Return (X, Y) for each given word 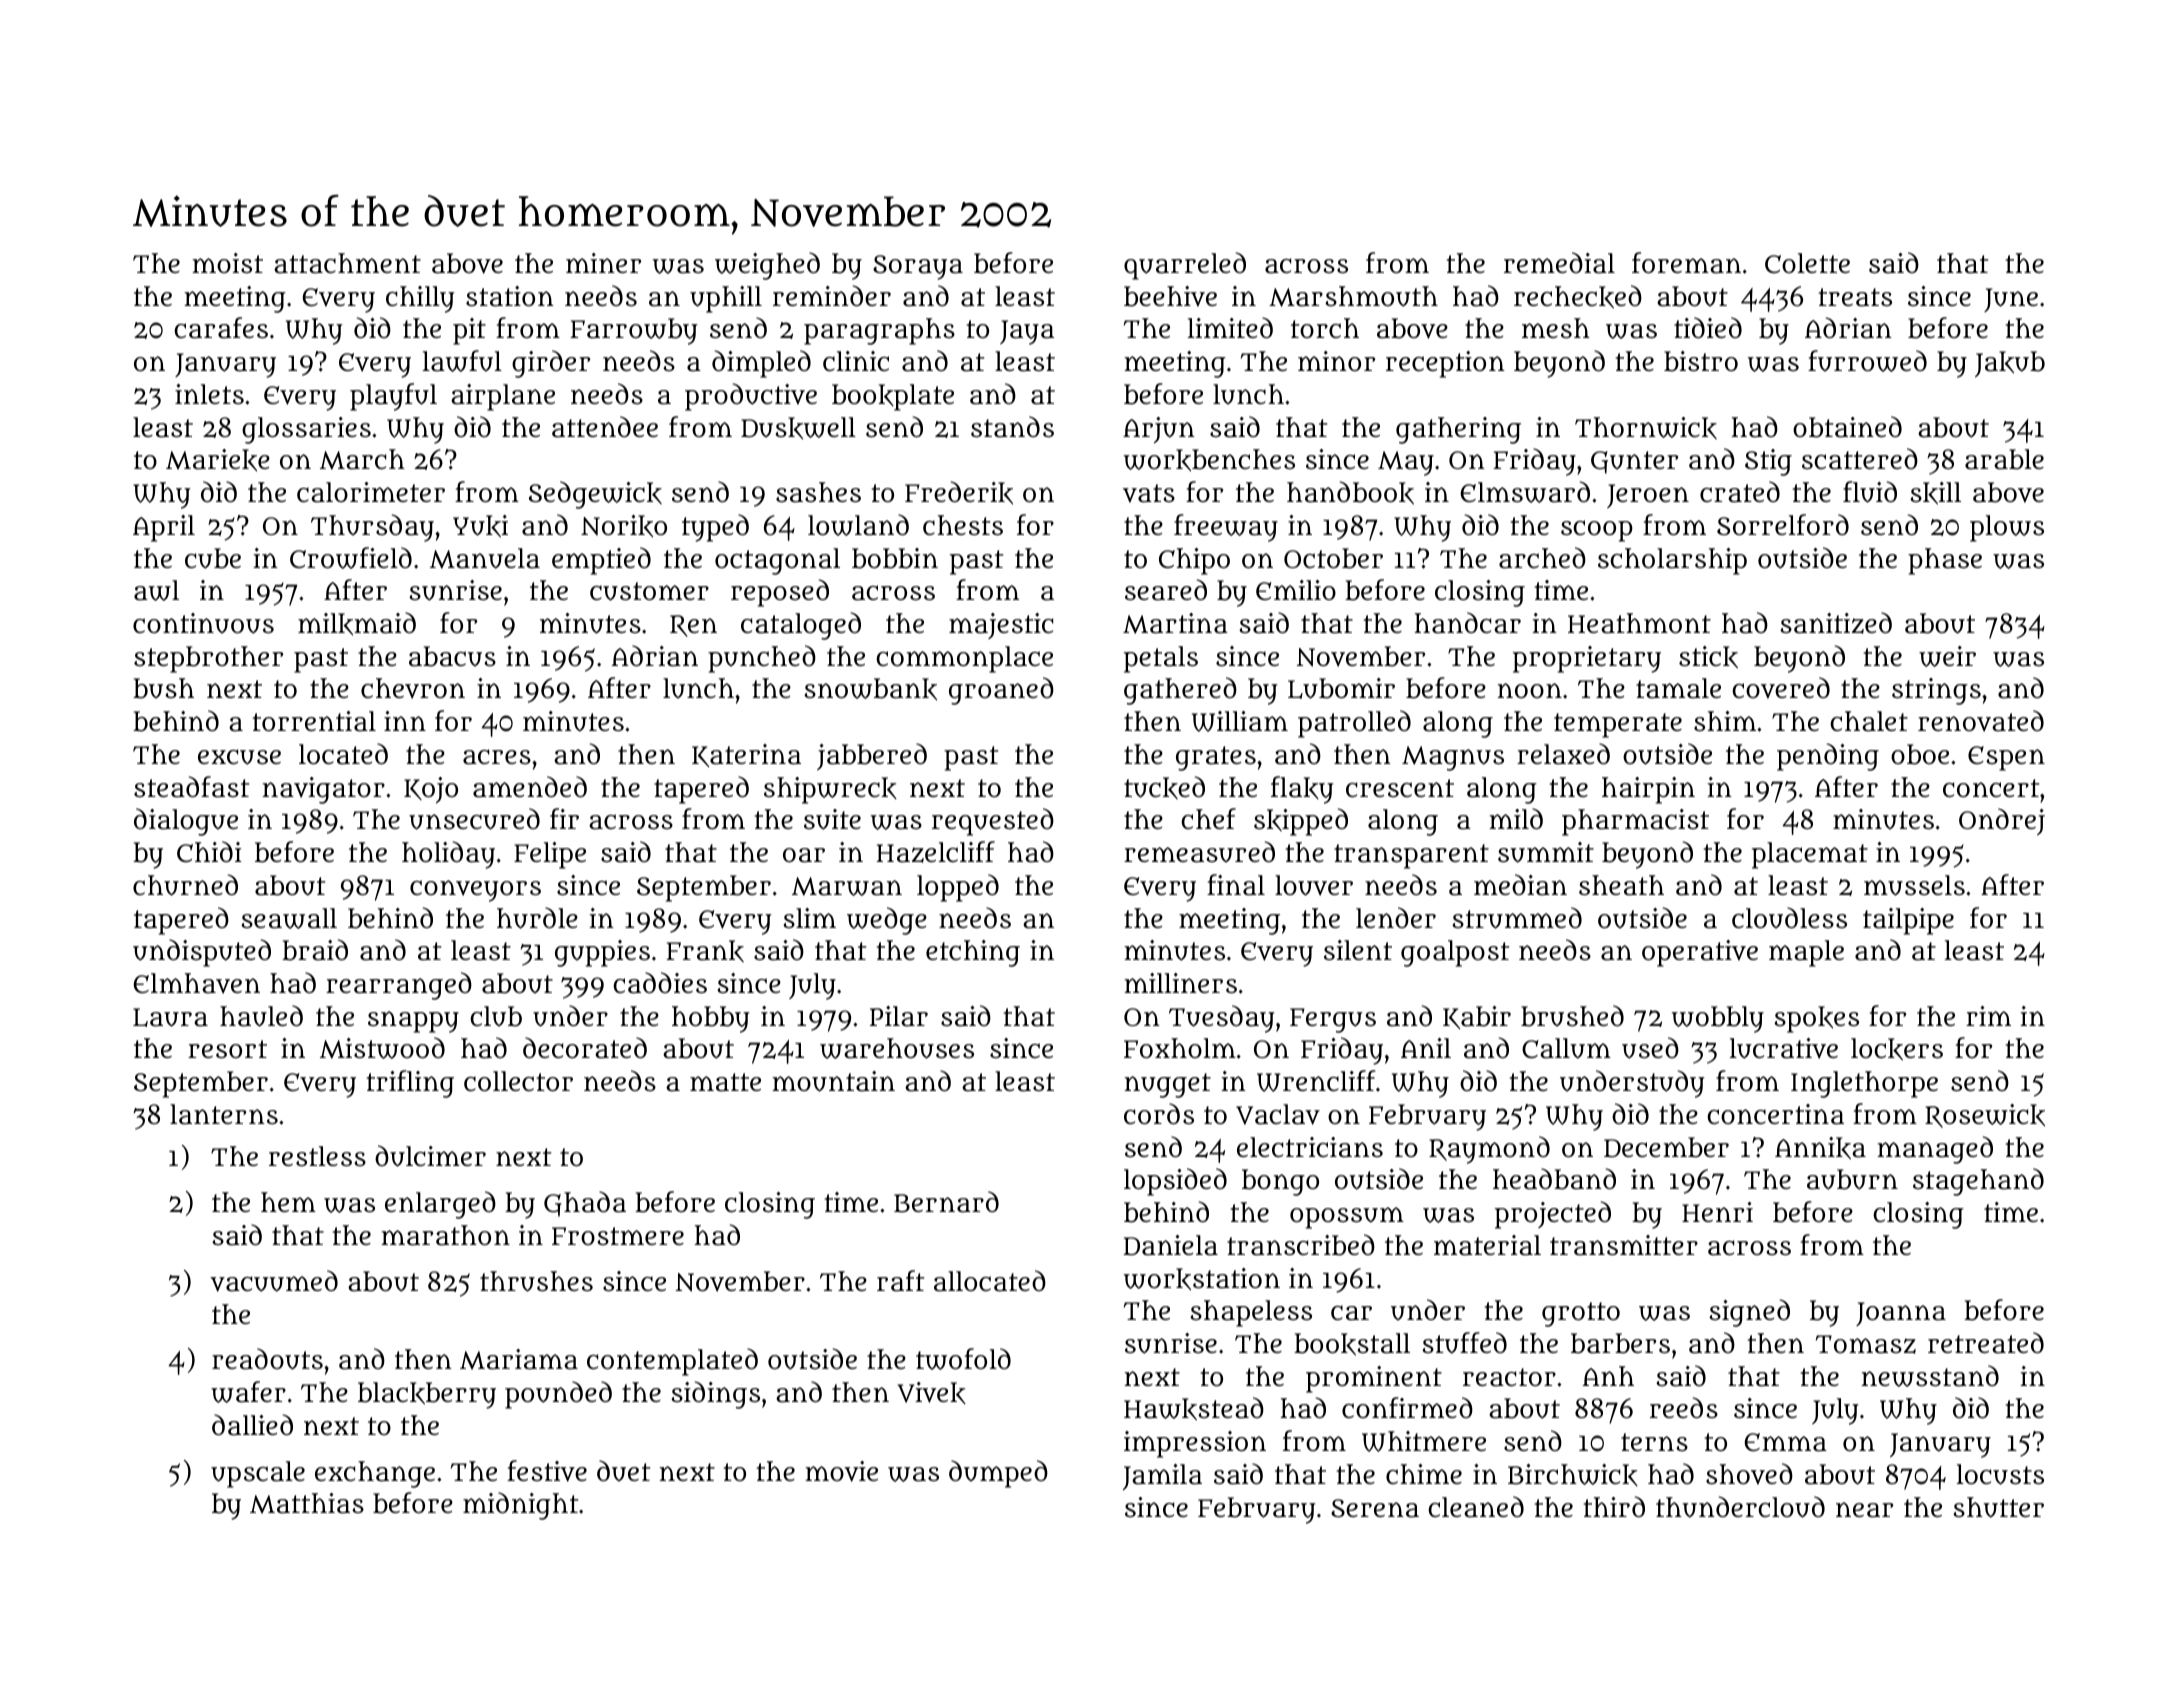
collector (518, 1081)
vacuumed (274, 1281)
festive (547, 1471)
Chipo (1194, 561)
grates (1216, 758)
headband (1554, 1179)
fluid (1870, 492)
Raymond (1489, 1150)
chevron (413, 688)
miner (603, 263)
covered (1781, 688)
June (2011, 300)
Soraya (918, 267)
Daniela (1170, 1245)
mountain (833, 1081)
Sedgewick (595, 495)
